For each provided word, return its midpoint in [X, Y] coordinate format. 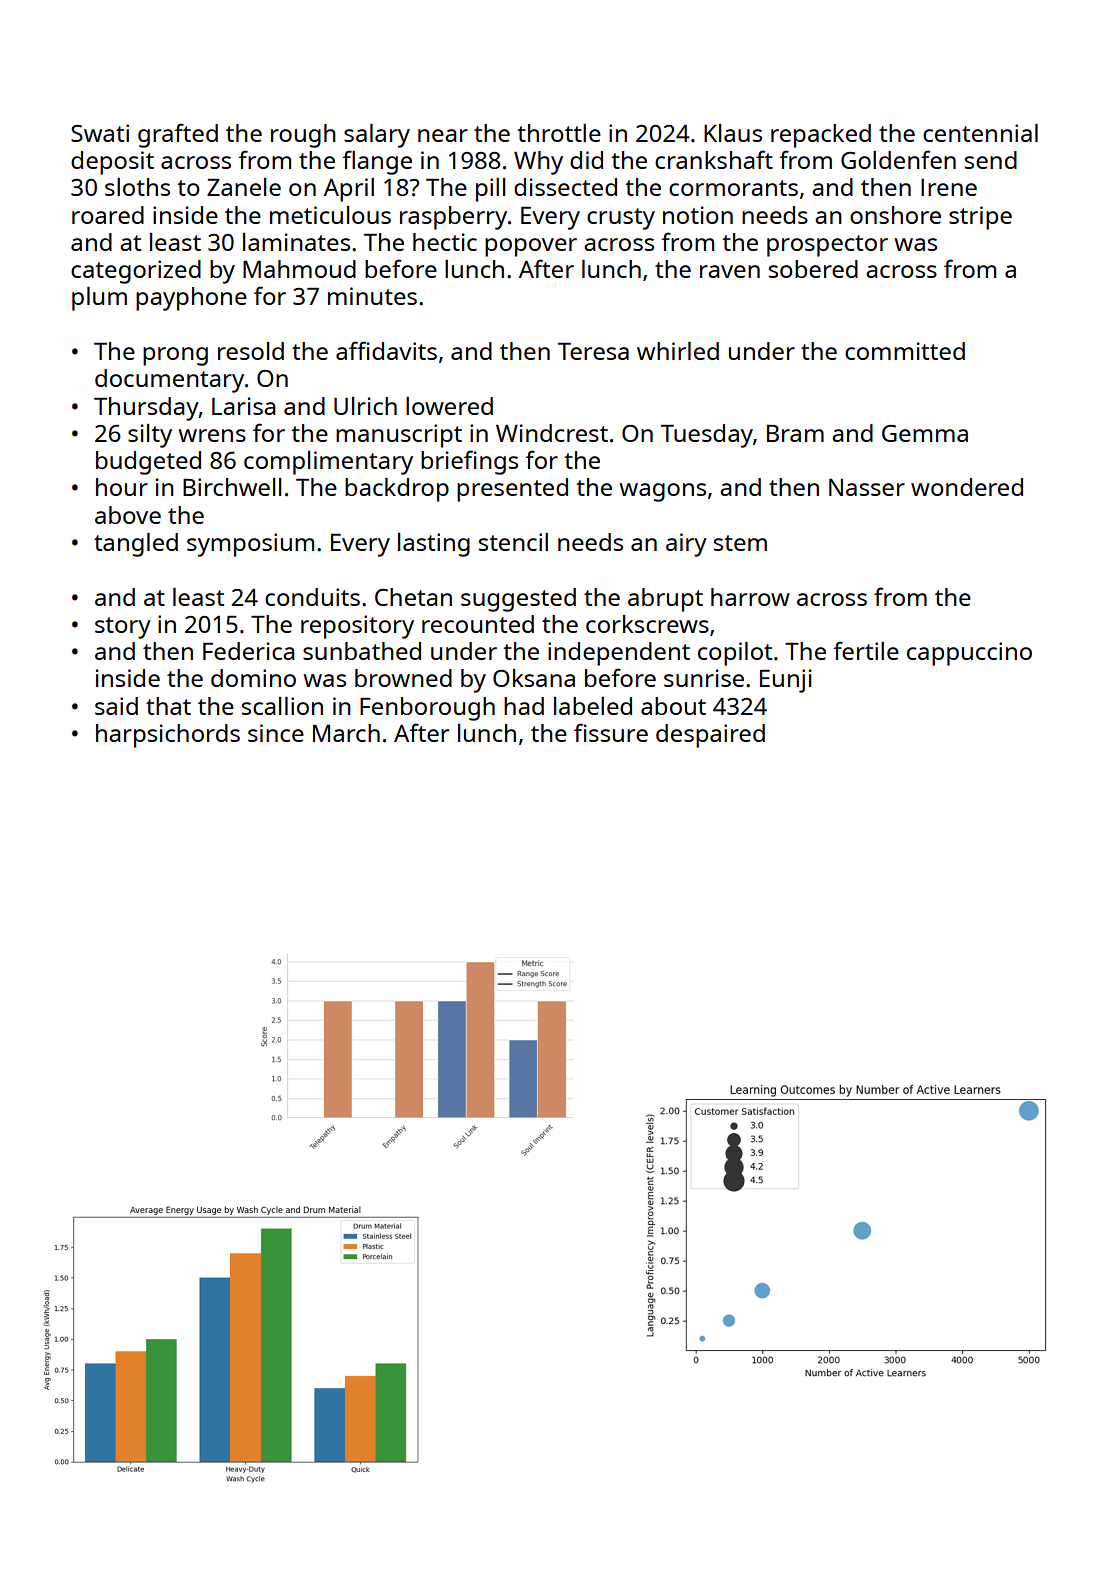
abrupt [665, 600]
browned [403, 678]
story [123, 628]
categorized [136, 272]
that [168, 706]
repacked [821, 136]
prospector [827, 246]
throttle [559, 133]
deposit [112, 163]
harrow [750, 597]
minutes [372, 296]
